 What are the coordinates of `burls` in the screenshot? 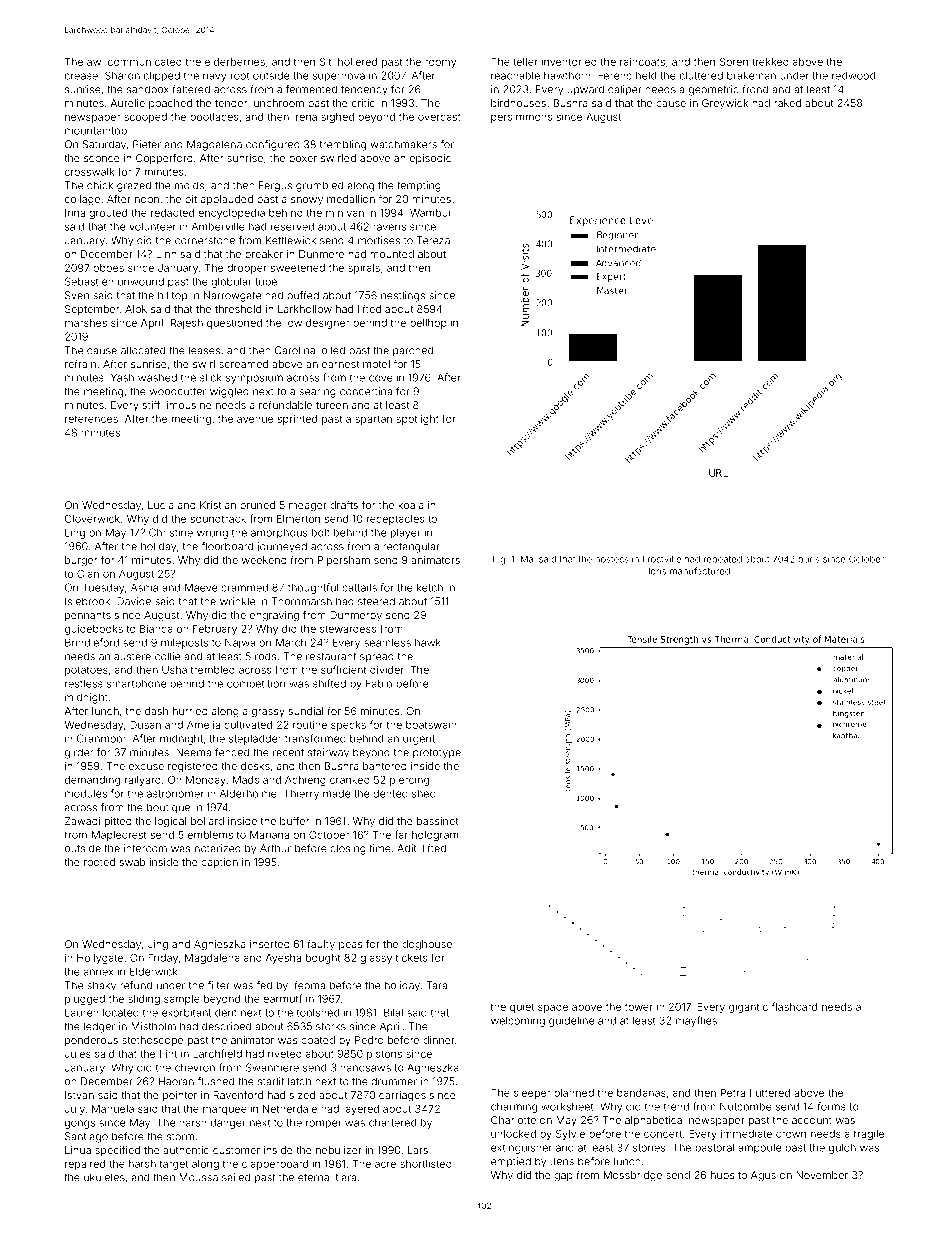 It's located at (809, 559).
